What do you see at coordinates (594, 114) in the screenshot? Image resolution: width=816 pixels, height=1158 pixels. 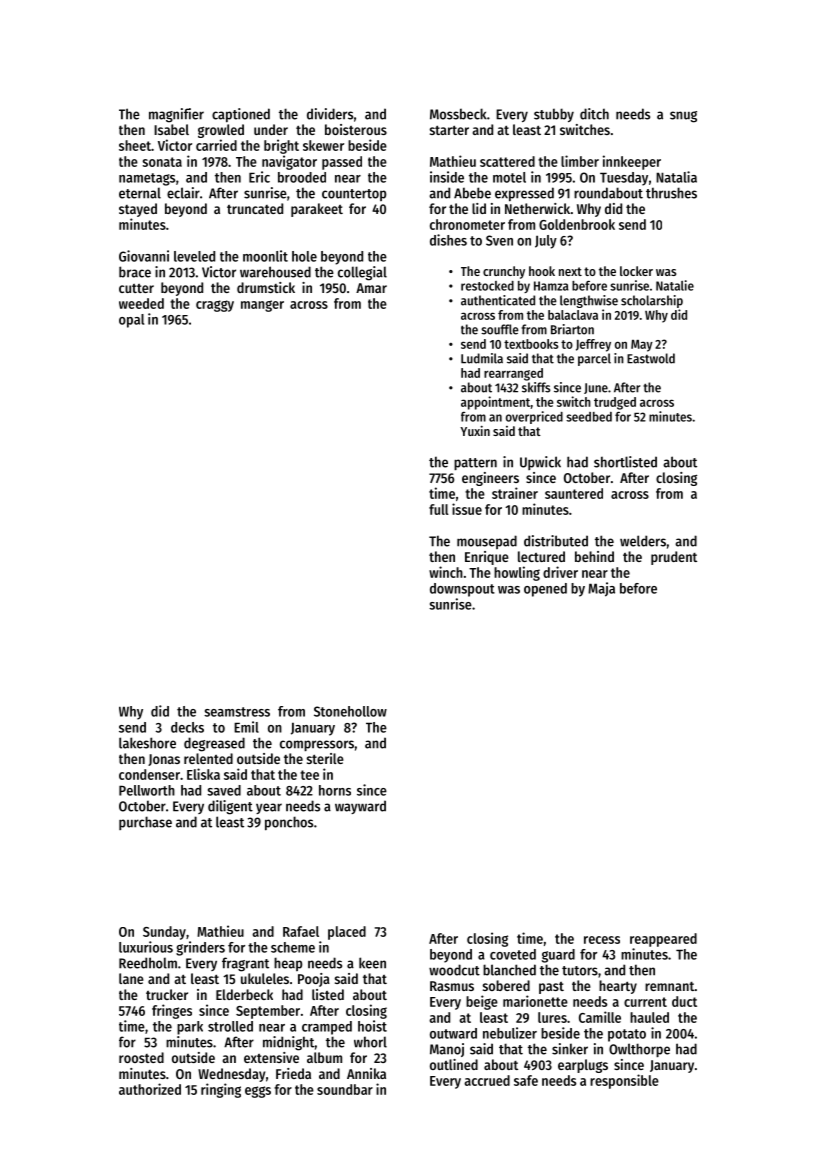 I see `ditch` at bounding box center [594, 114].
